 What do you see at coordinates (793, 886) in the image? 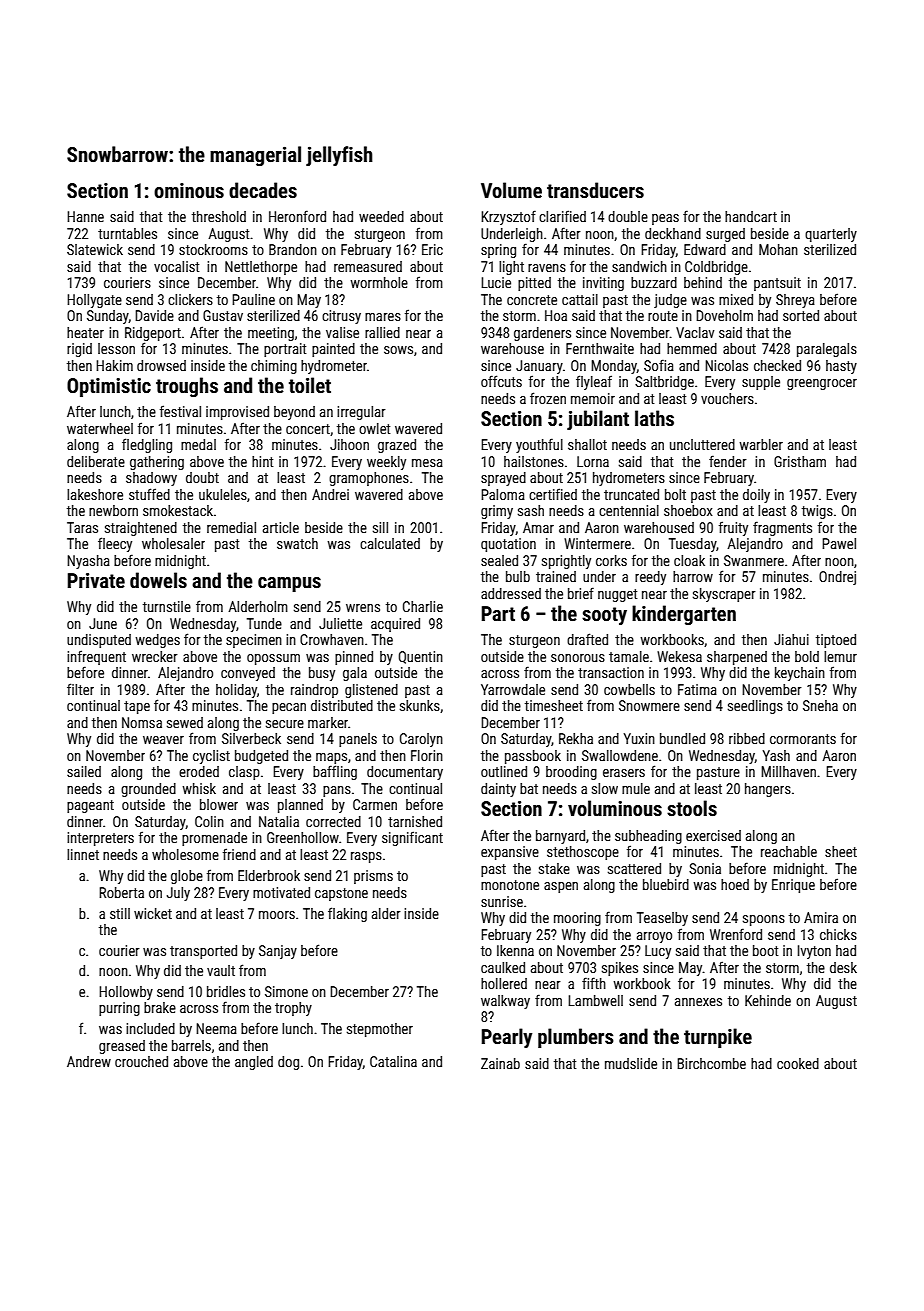
I see `Enrique` at bounding box center [793, 886].
